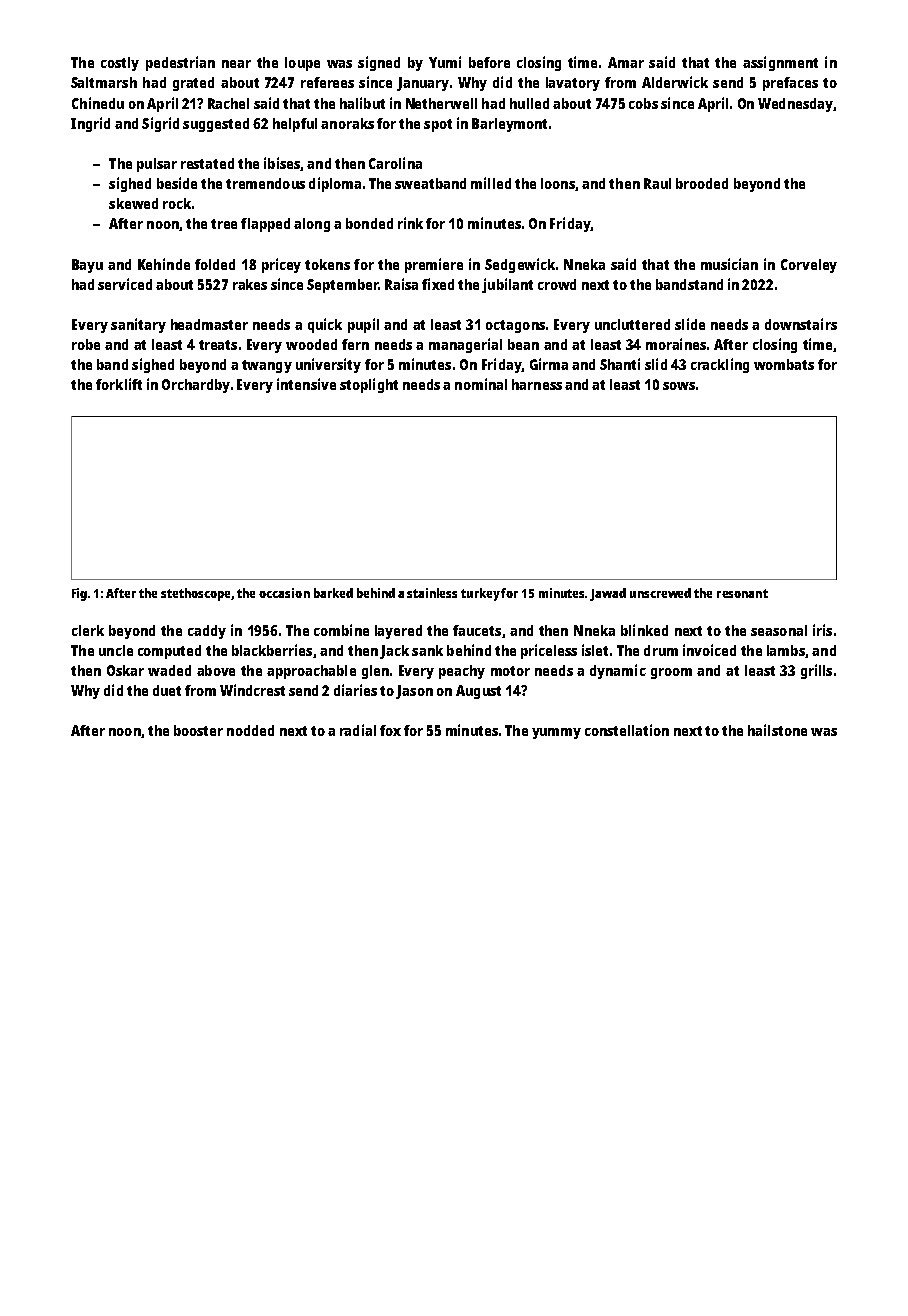  What do you see at coordinates (90, 124) in the image?
I see `Ingrid` at bounding box center [90, 124].
